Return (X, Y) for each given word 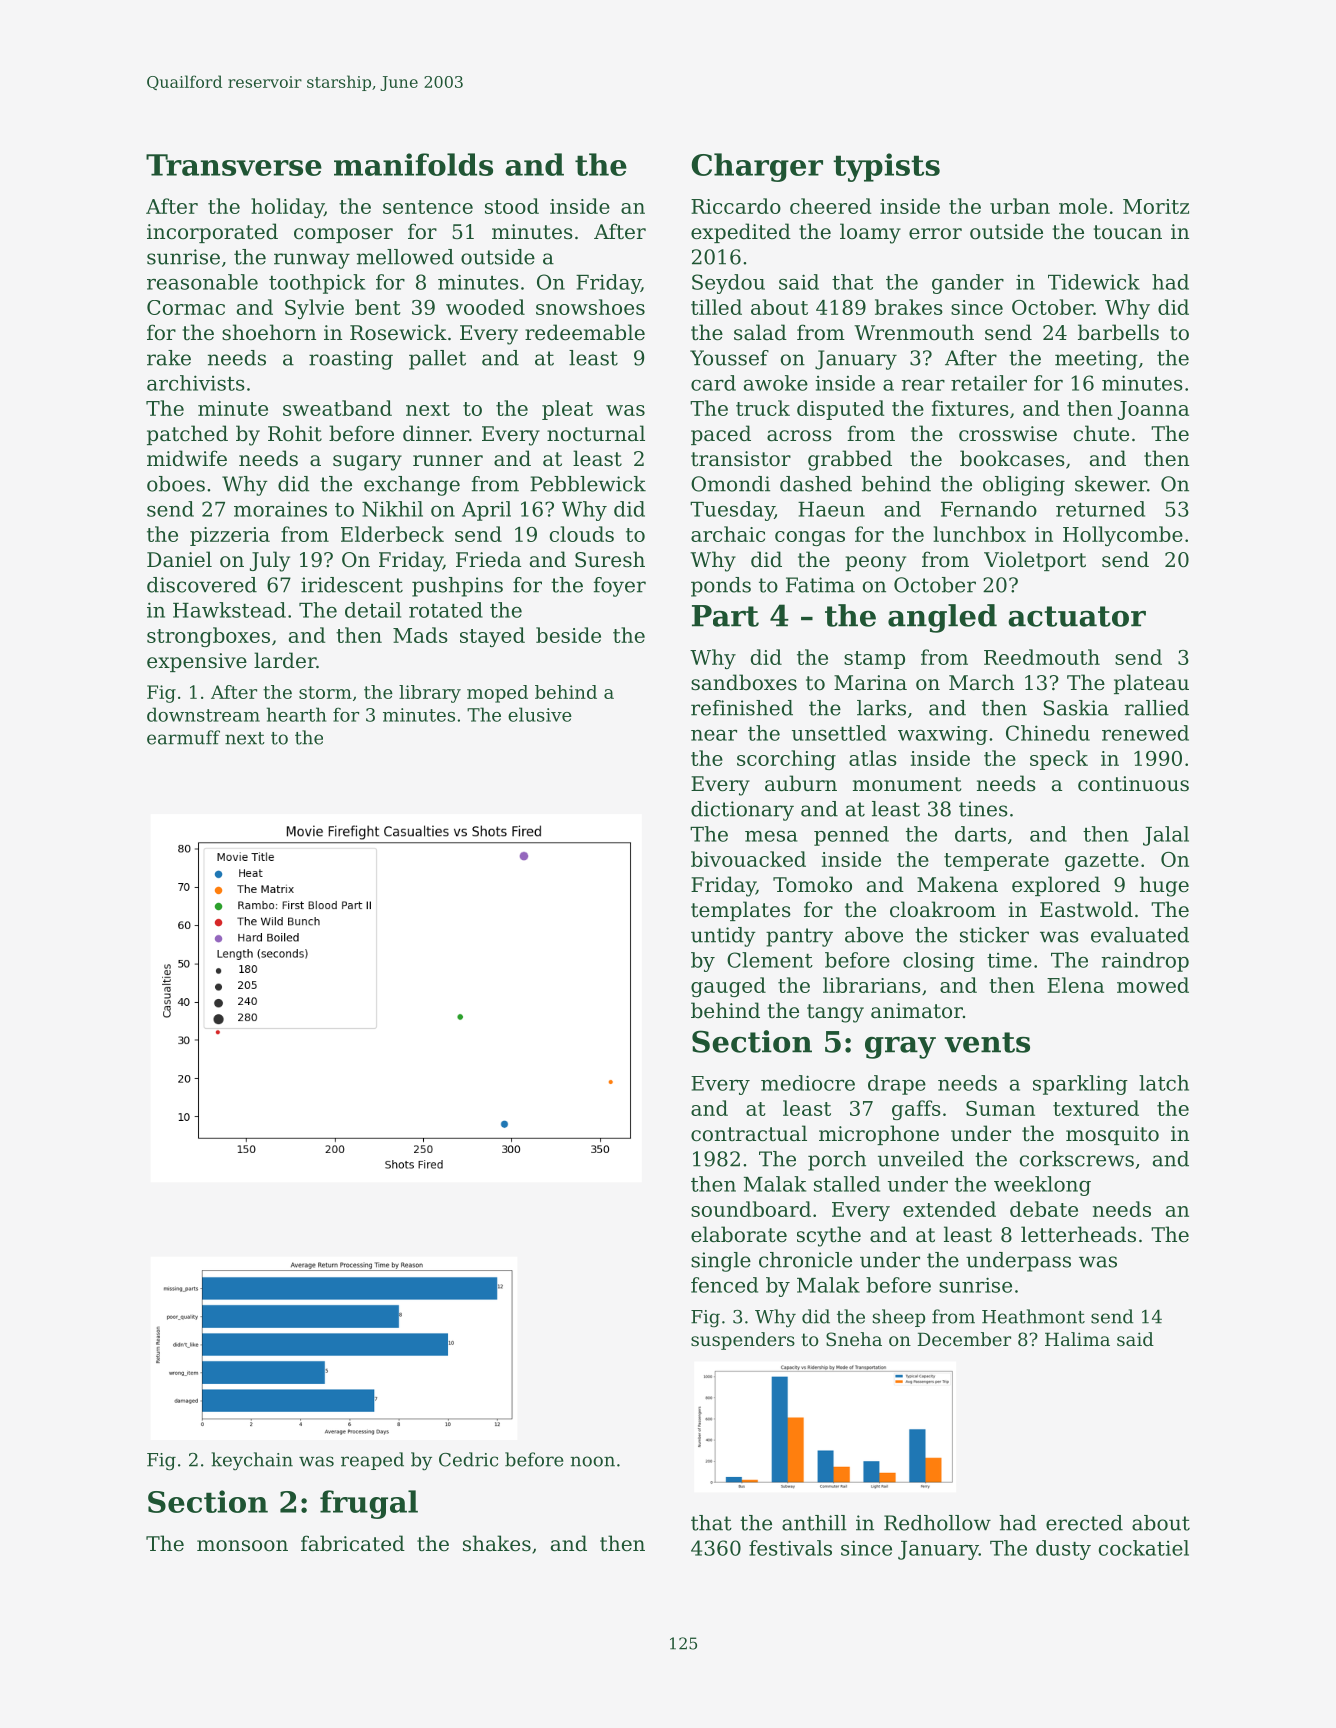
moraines (280, 509)
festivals (790, 1548)
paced (721, 435)
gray (900, 1048)
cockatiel (1144, 1548)
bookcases (1012, 458)
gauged (728, 987)
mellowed (405, 257)
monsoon (242, 1546)
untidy (723, 937)
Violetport (1035, 561)
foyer (620, 587)
